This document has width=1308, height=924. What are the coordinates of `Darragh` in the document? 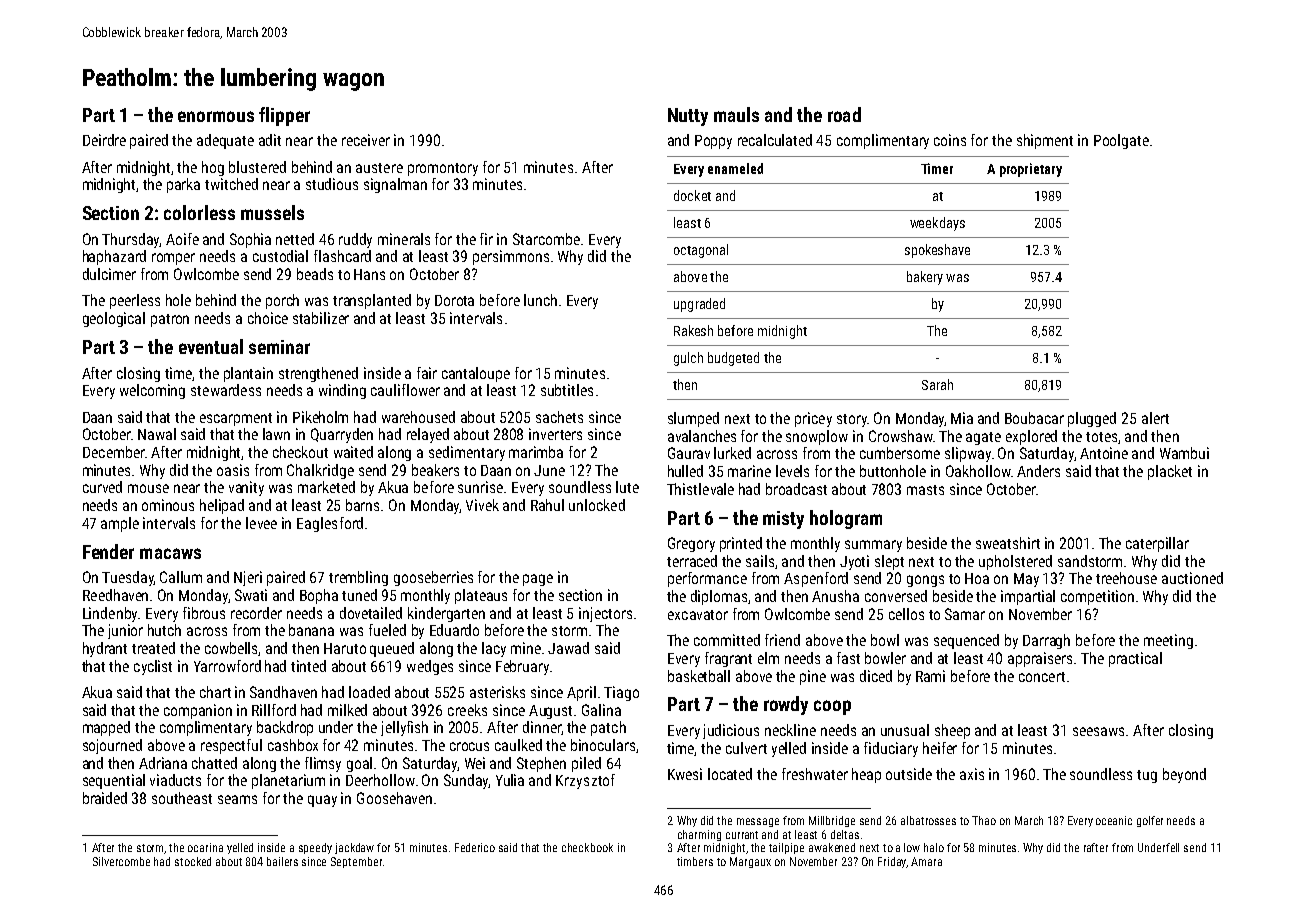 It's located at (1046, 641).
